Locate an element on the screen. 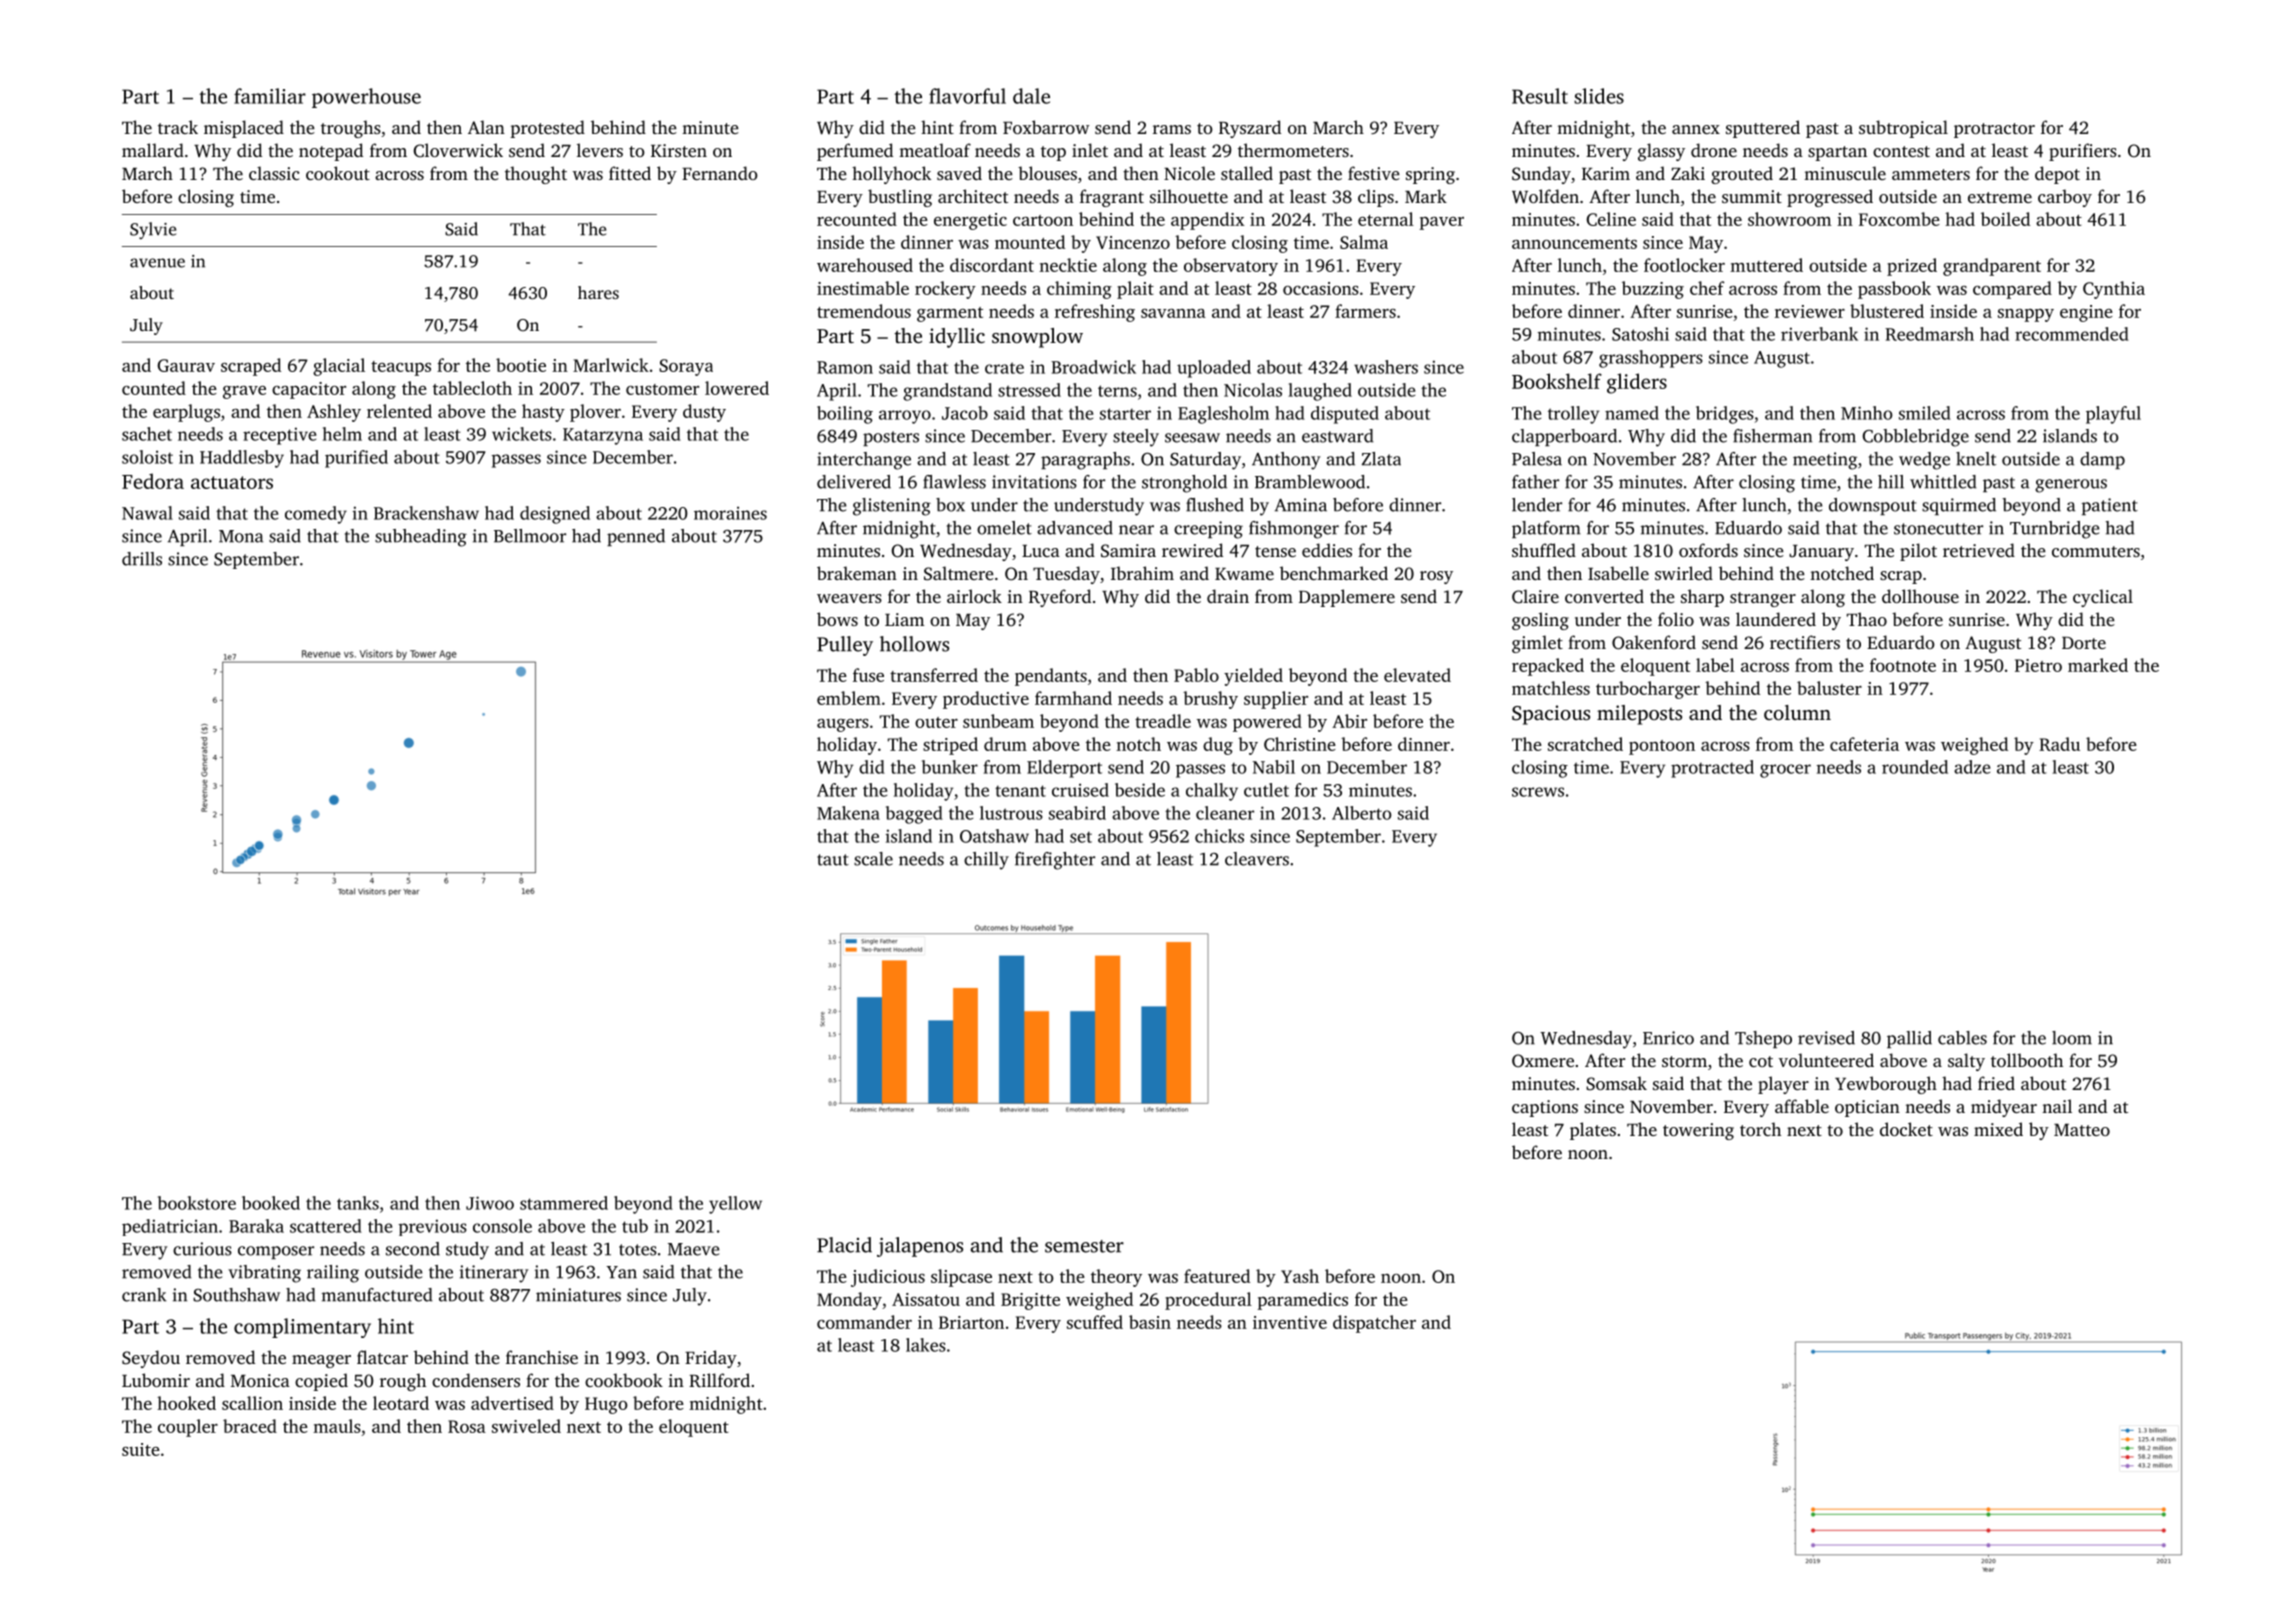  familiar is located at coordinates (270, 96).
